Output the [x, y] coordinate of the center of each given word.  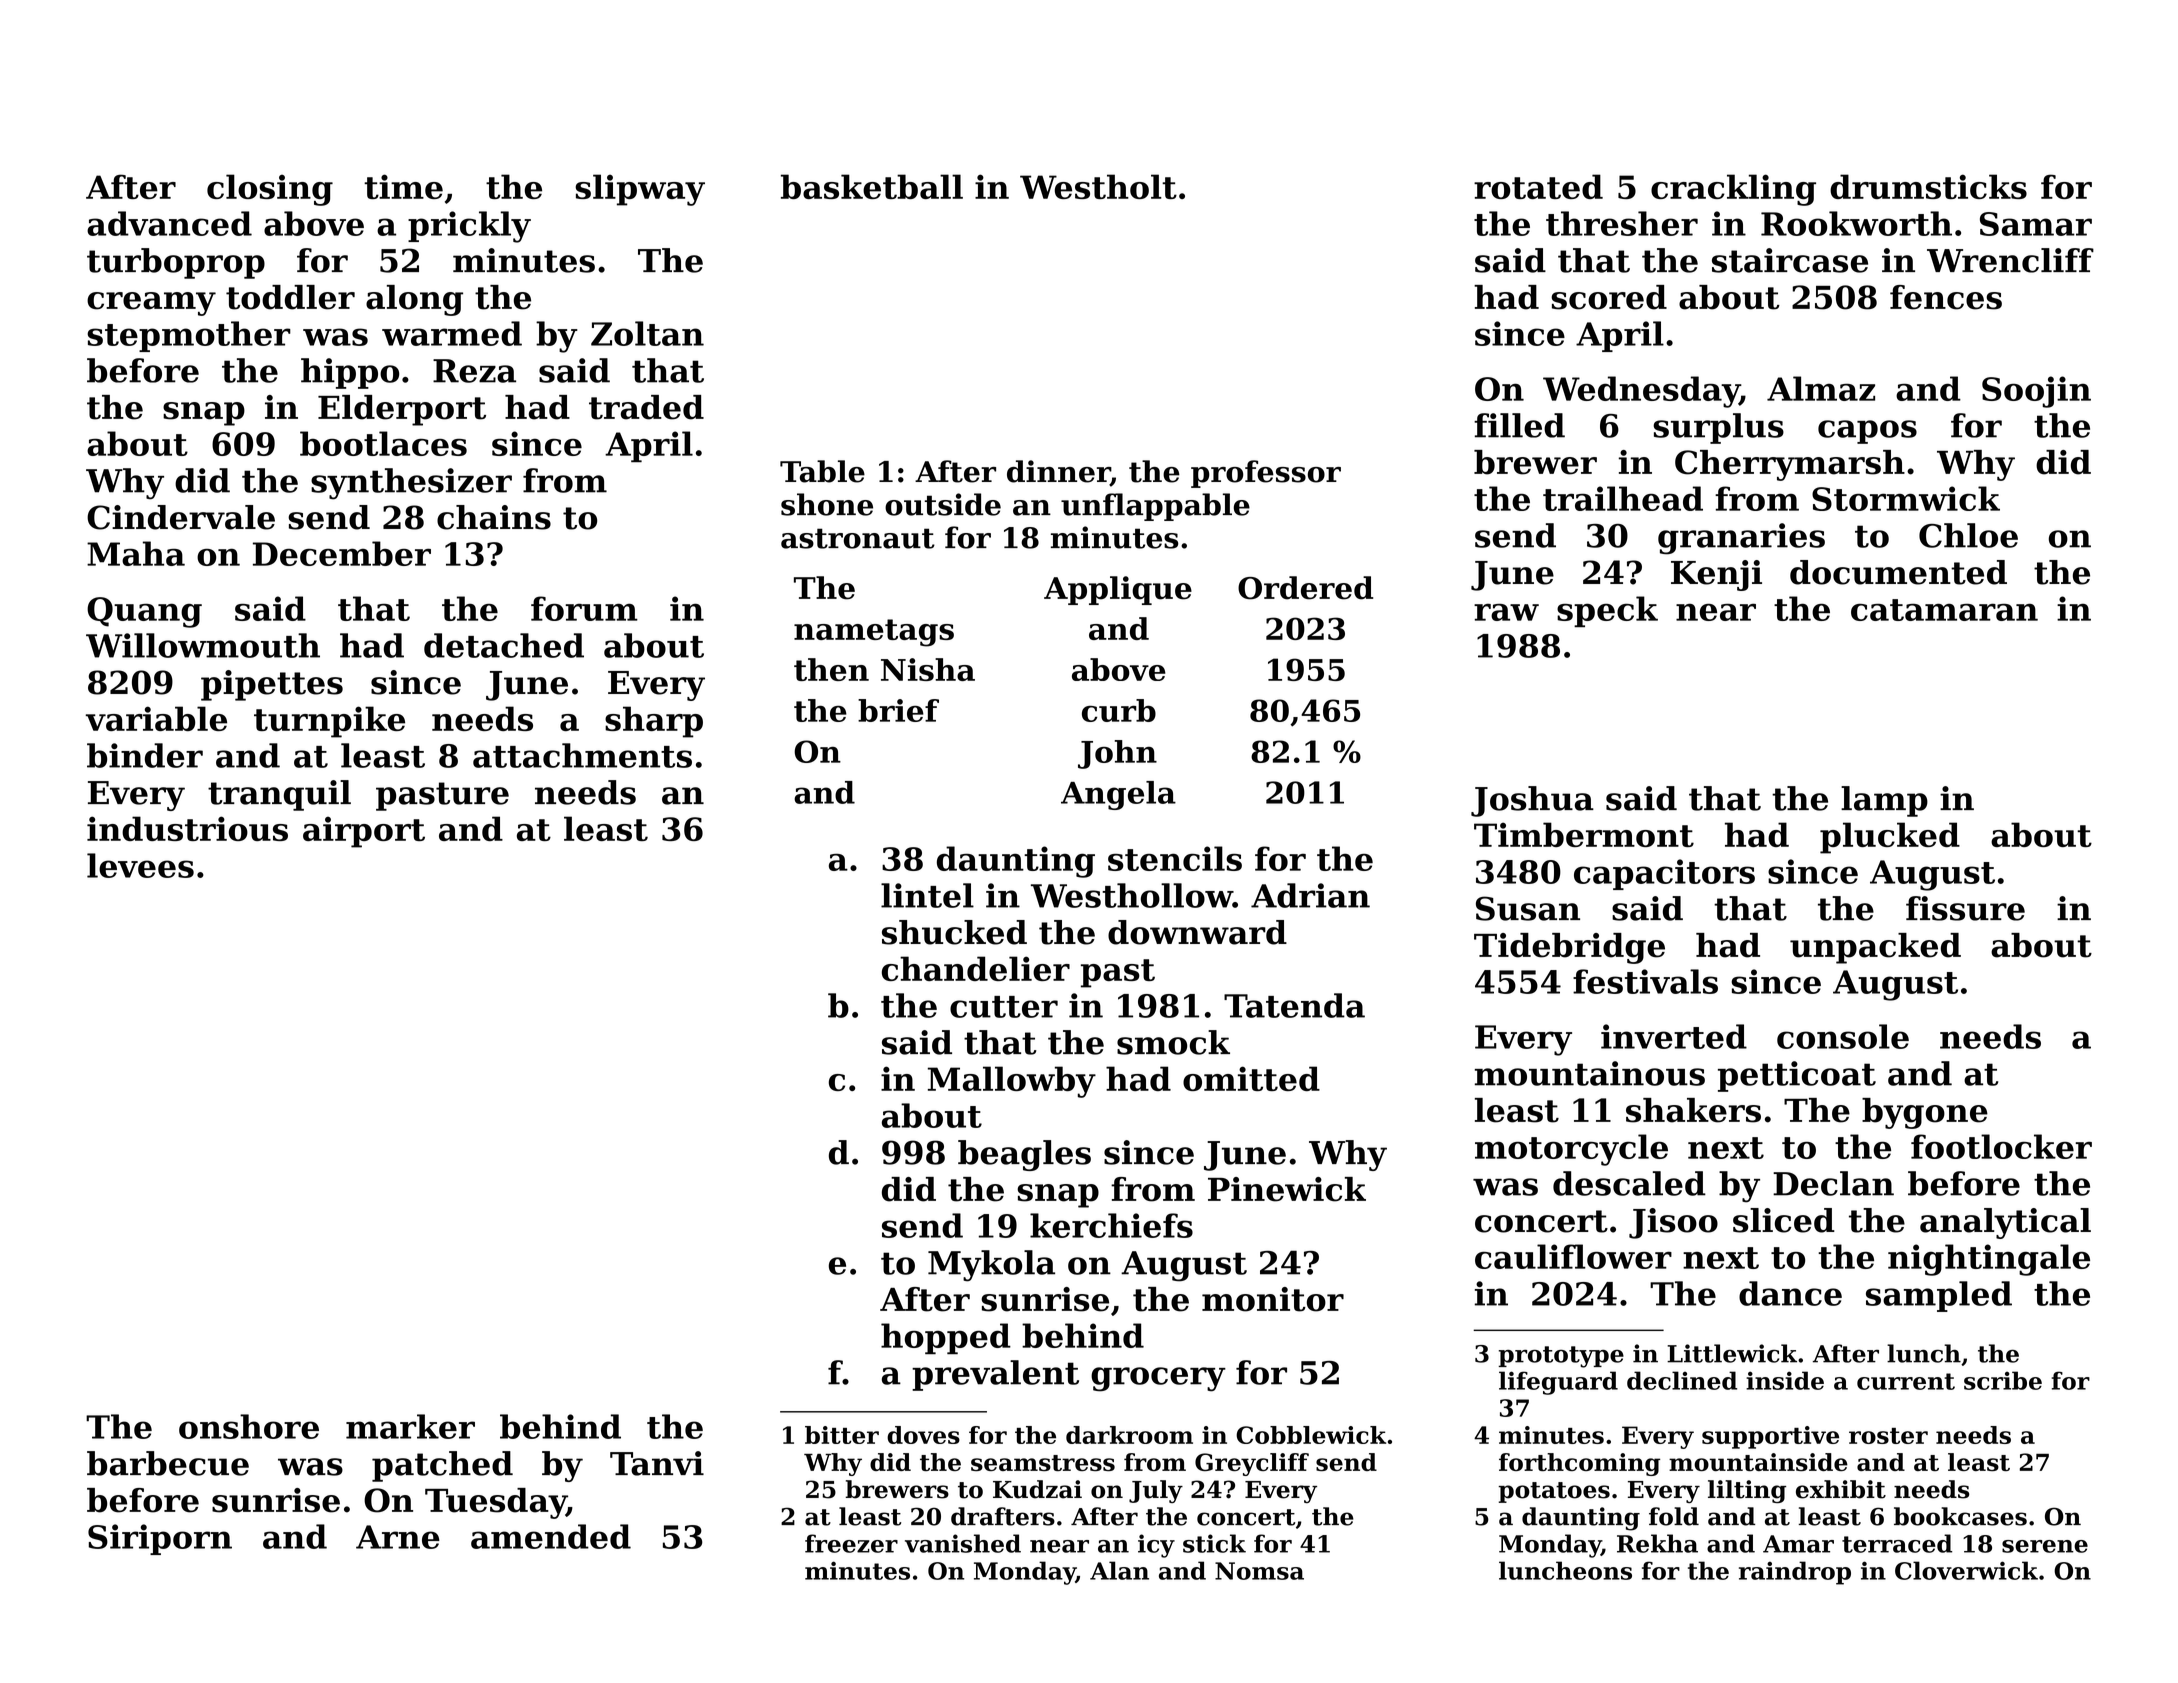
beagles [1024, 1155]
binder [145, 755]
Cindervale [181, 517]
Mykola [991, 1266]
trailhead [1623, 498]
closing [270, 190]
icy [1156, 1546]
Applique [1118, 590]
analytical [2005, 1223]
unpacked [1875, 948]
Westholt [1098, 186]
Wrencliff [2010, 260]
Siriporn [160, 1539]
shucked [954, 932]
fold [1674, 1516]
